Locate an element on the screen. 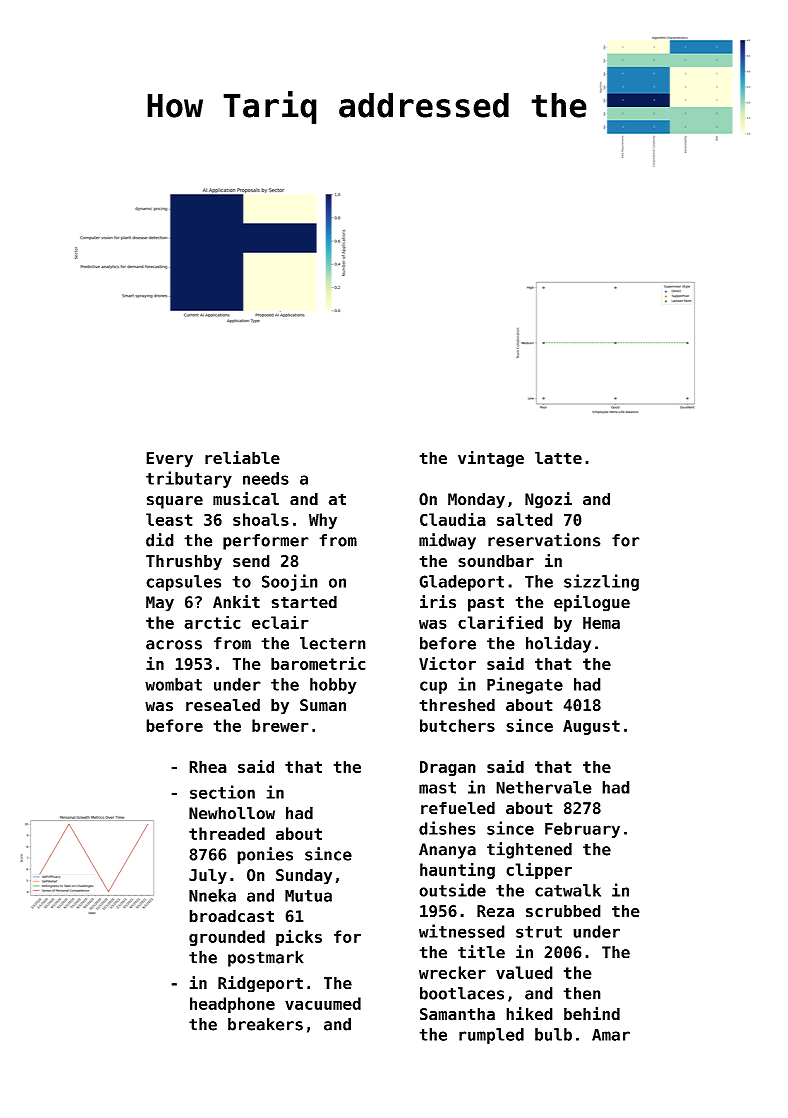 The height and width of the screenshot is (1118, 788). tributary is located at coordinates (189, 479).
